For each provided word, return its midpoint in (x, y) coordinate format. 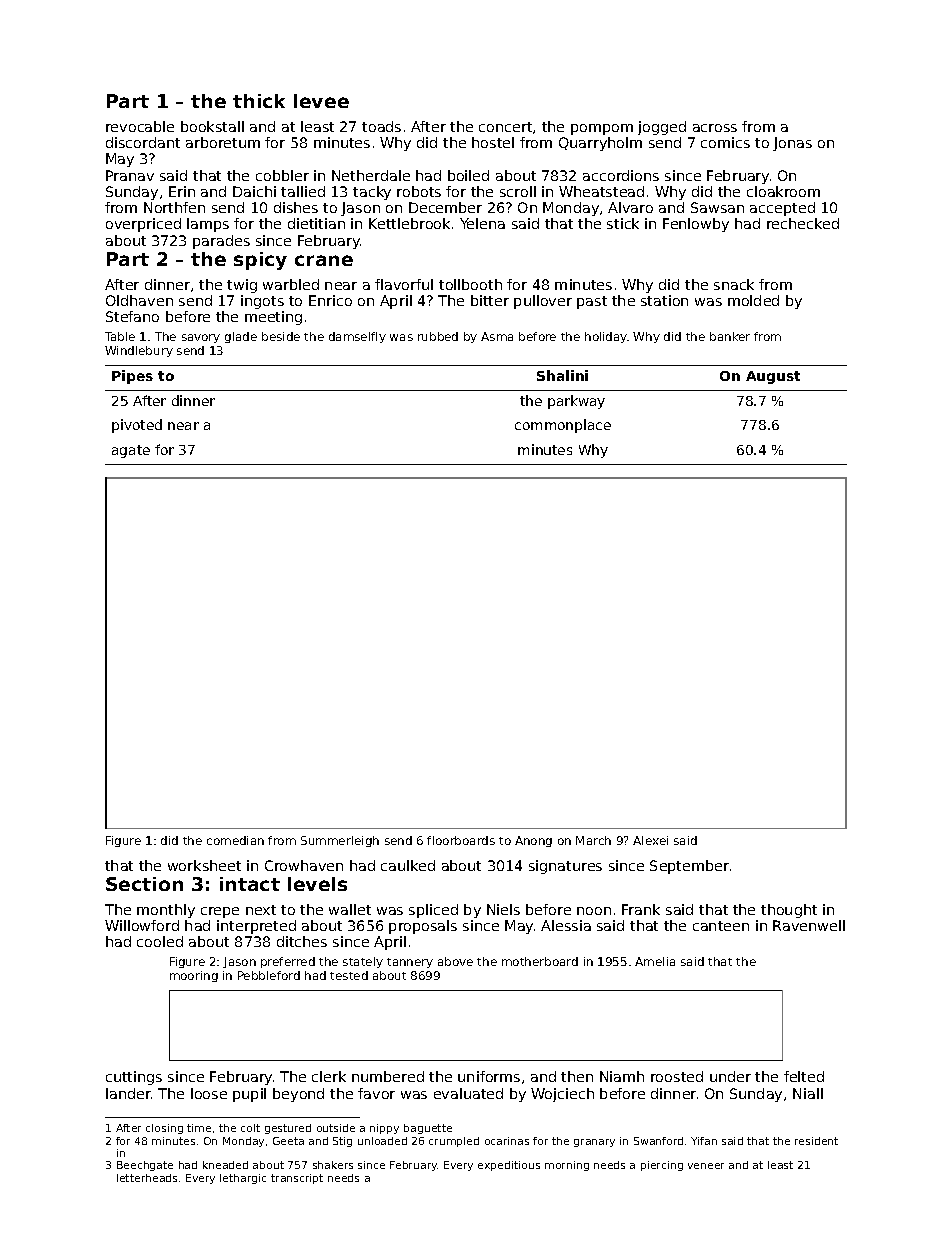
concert (505, 127)
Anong (533, 841)
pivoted (137, 426)
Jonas (792, 144)
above (455, 961)
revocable (140, 126)
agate (131, 451)
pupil (249, 1095)
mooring (194, 976)
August (773, 377)
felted (804, 1076)
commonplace (563, 426)
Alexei (650, 840)
